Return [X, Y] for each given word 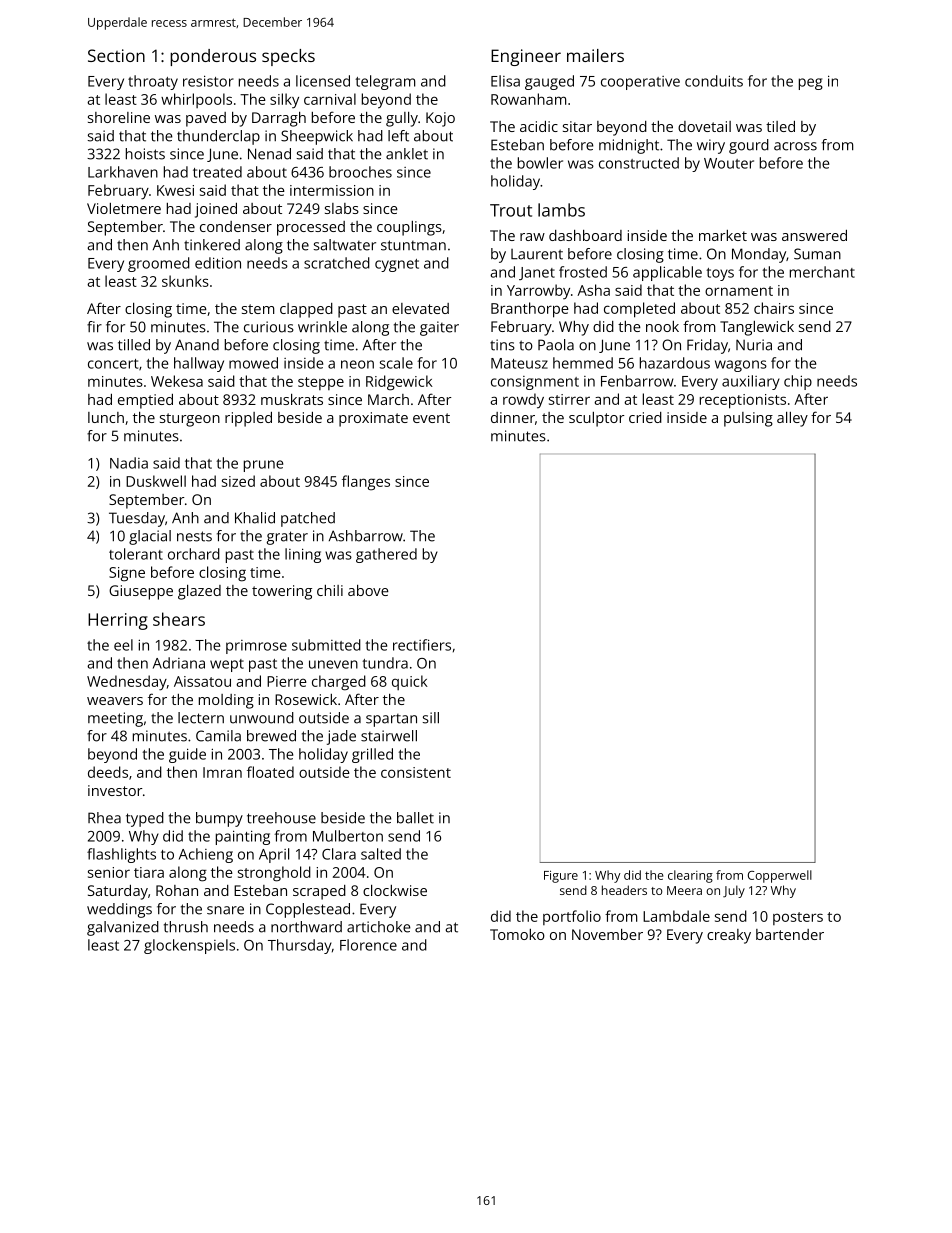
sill [431, 718]
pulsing [748, 419]
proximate [373, 419]
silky [284, 101]
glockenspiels [189, 946]
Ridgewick [399, 383]
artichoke [379, 927]
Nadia [129, 463]
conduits [714, 81]
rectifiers [422, 645]
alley [792, 419]
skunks [185, 281]
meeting [115, 719]
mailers [595, 55]
